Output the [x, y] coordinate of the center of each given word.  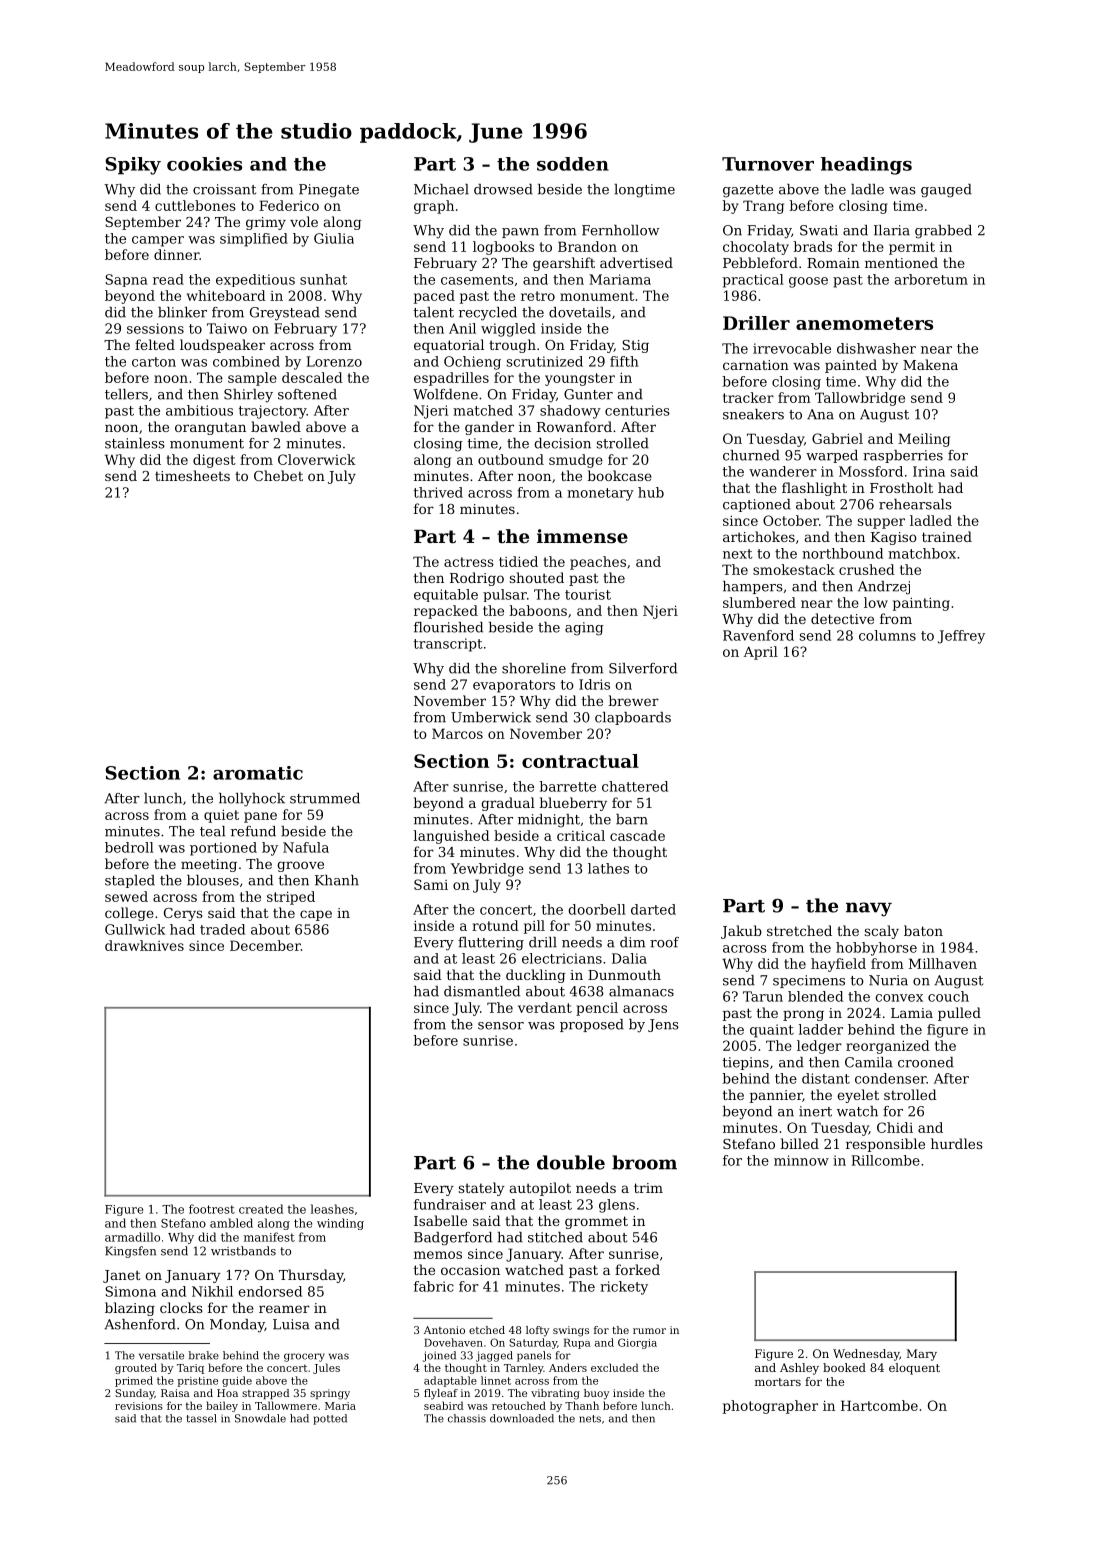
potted [330, 1419]
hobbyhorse [876, 949]
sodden [573, 164]
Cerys [183, 914]
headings [866, 166]
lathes [608, 868]
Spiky [133, 166]
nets [590, 1419]
